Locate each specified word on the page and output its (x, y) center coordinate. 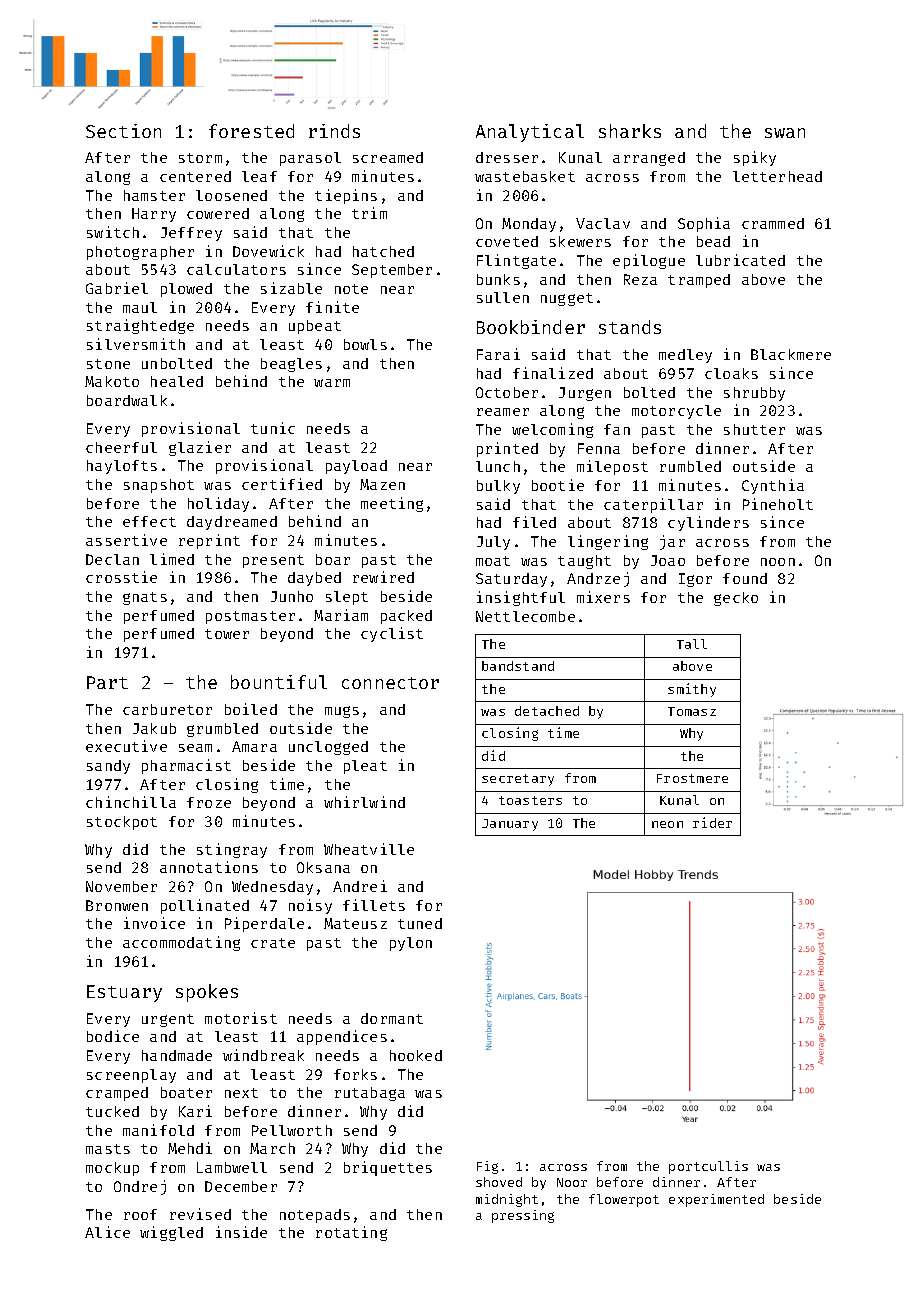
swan (785, 133)
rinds (334, 131)
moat (493, 561)
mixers (603, 597)
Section (123, 131)
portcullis (708, 1167)
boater (186, 1092)
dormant (392, 1018)
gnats (145, 598)
